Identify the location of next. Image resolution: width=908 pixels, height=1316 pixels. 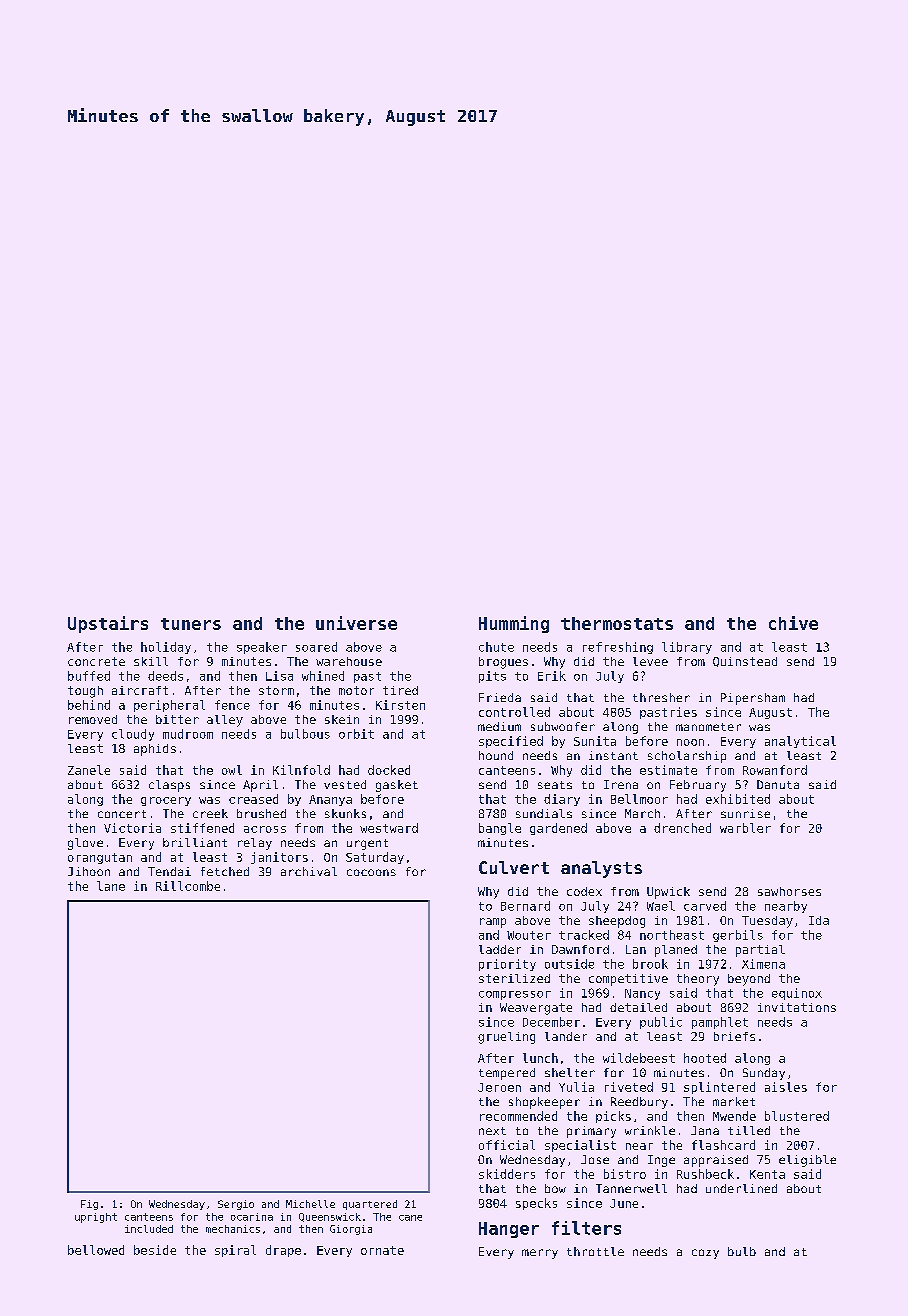
(492, 1131).
